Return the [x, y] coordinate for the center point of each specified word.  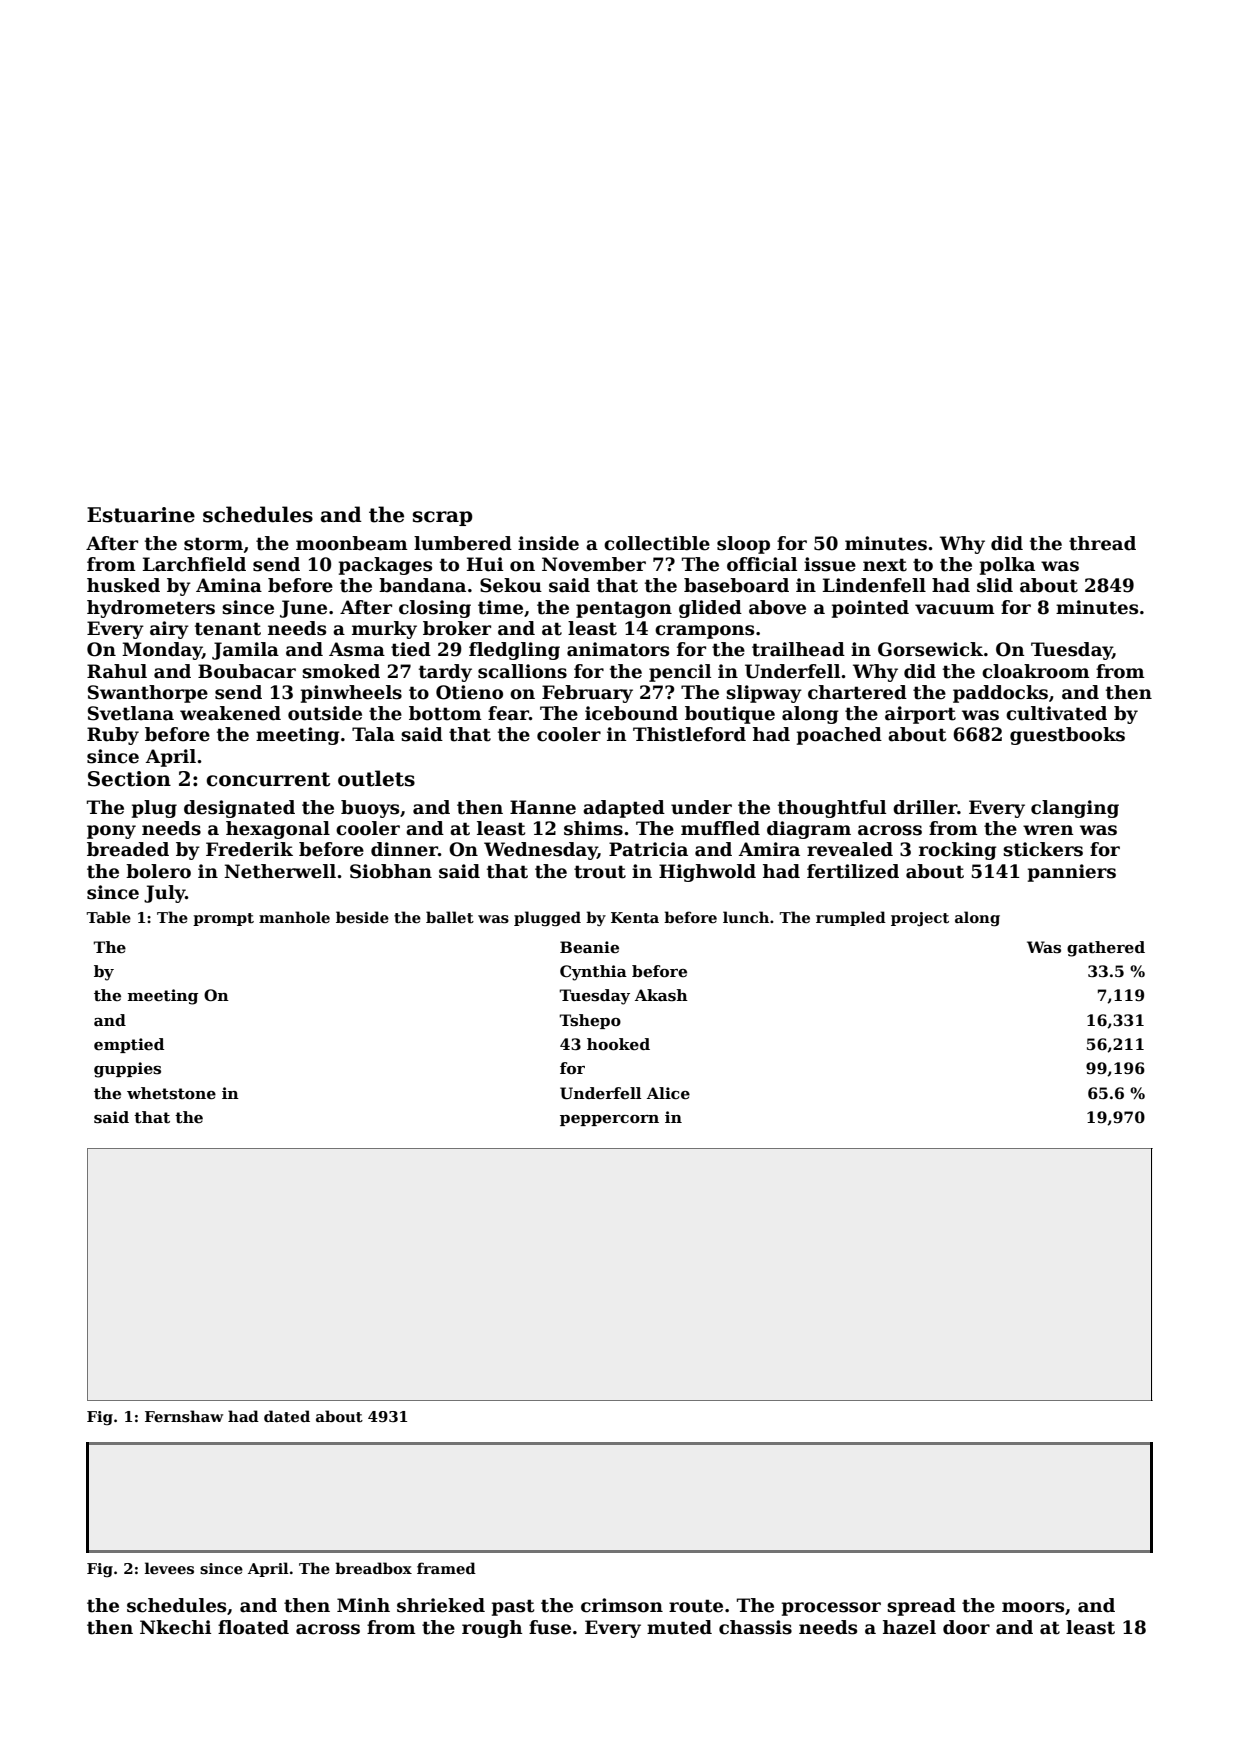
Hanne [543, 807]
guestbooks [1067, 736]
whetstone [171, 1093]
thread [1102, 543]
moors [1033, 1607]
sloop [743, 545]
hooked [618, 1044]
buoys [370, 809]
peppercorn [609, 1120]
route [696, 1606]
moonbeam [352, 543]
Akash [661, 995]
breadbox [373, 1568]
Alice [668, 1093]
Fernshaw [184, 1416]
